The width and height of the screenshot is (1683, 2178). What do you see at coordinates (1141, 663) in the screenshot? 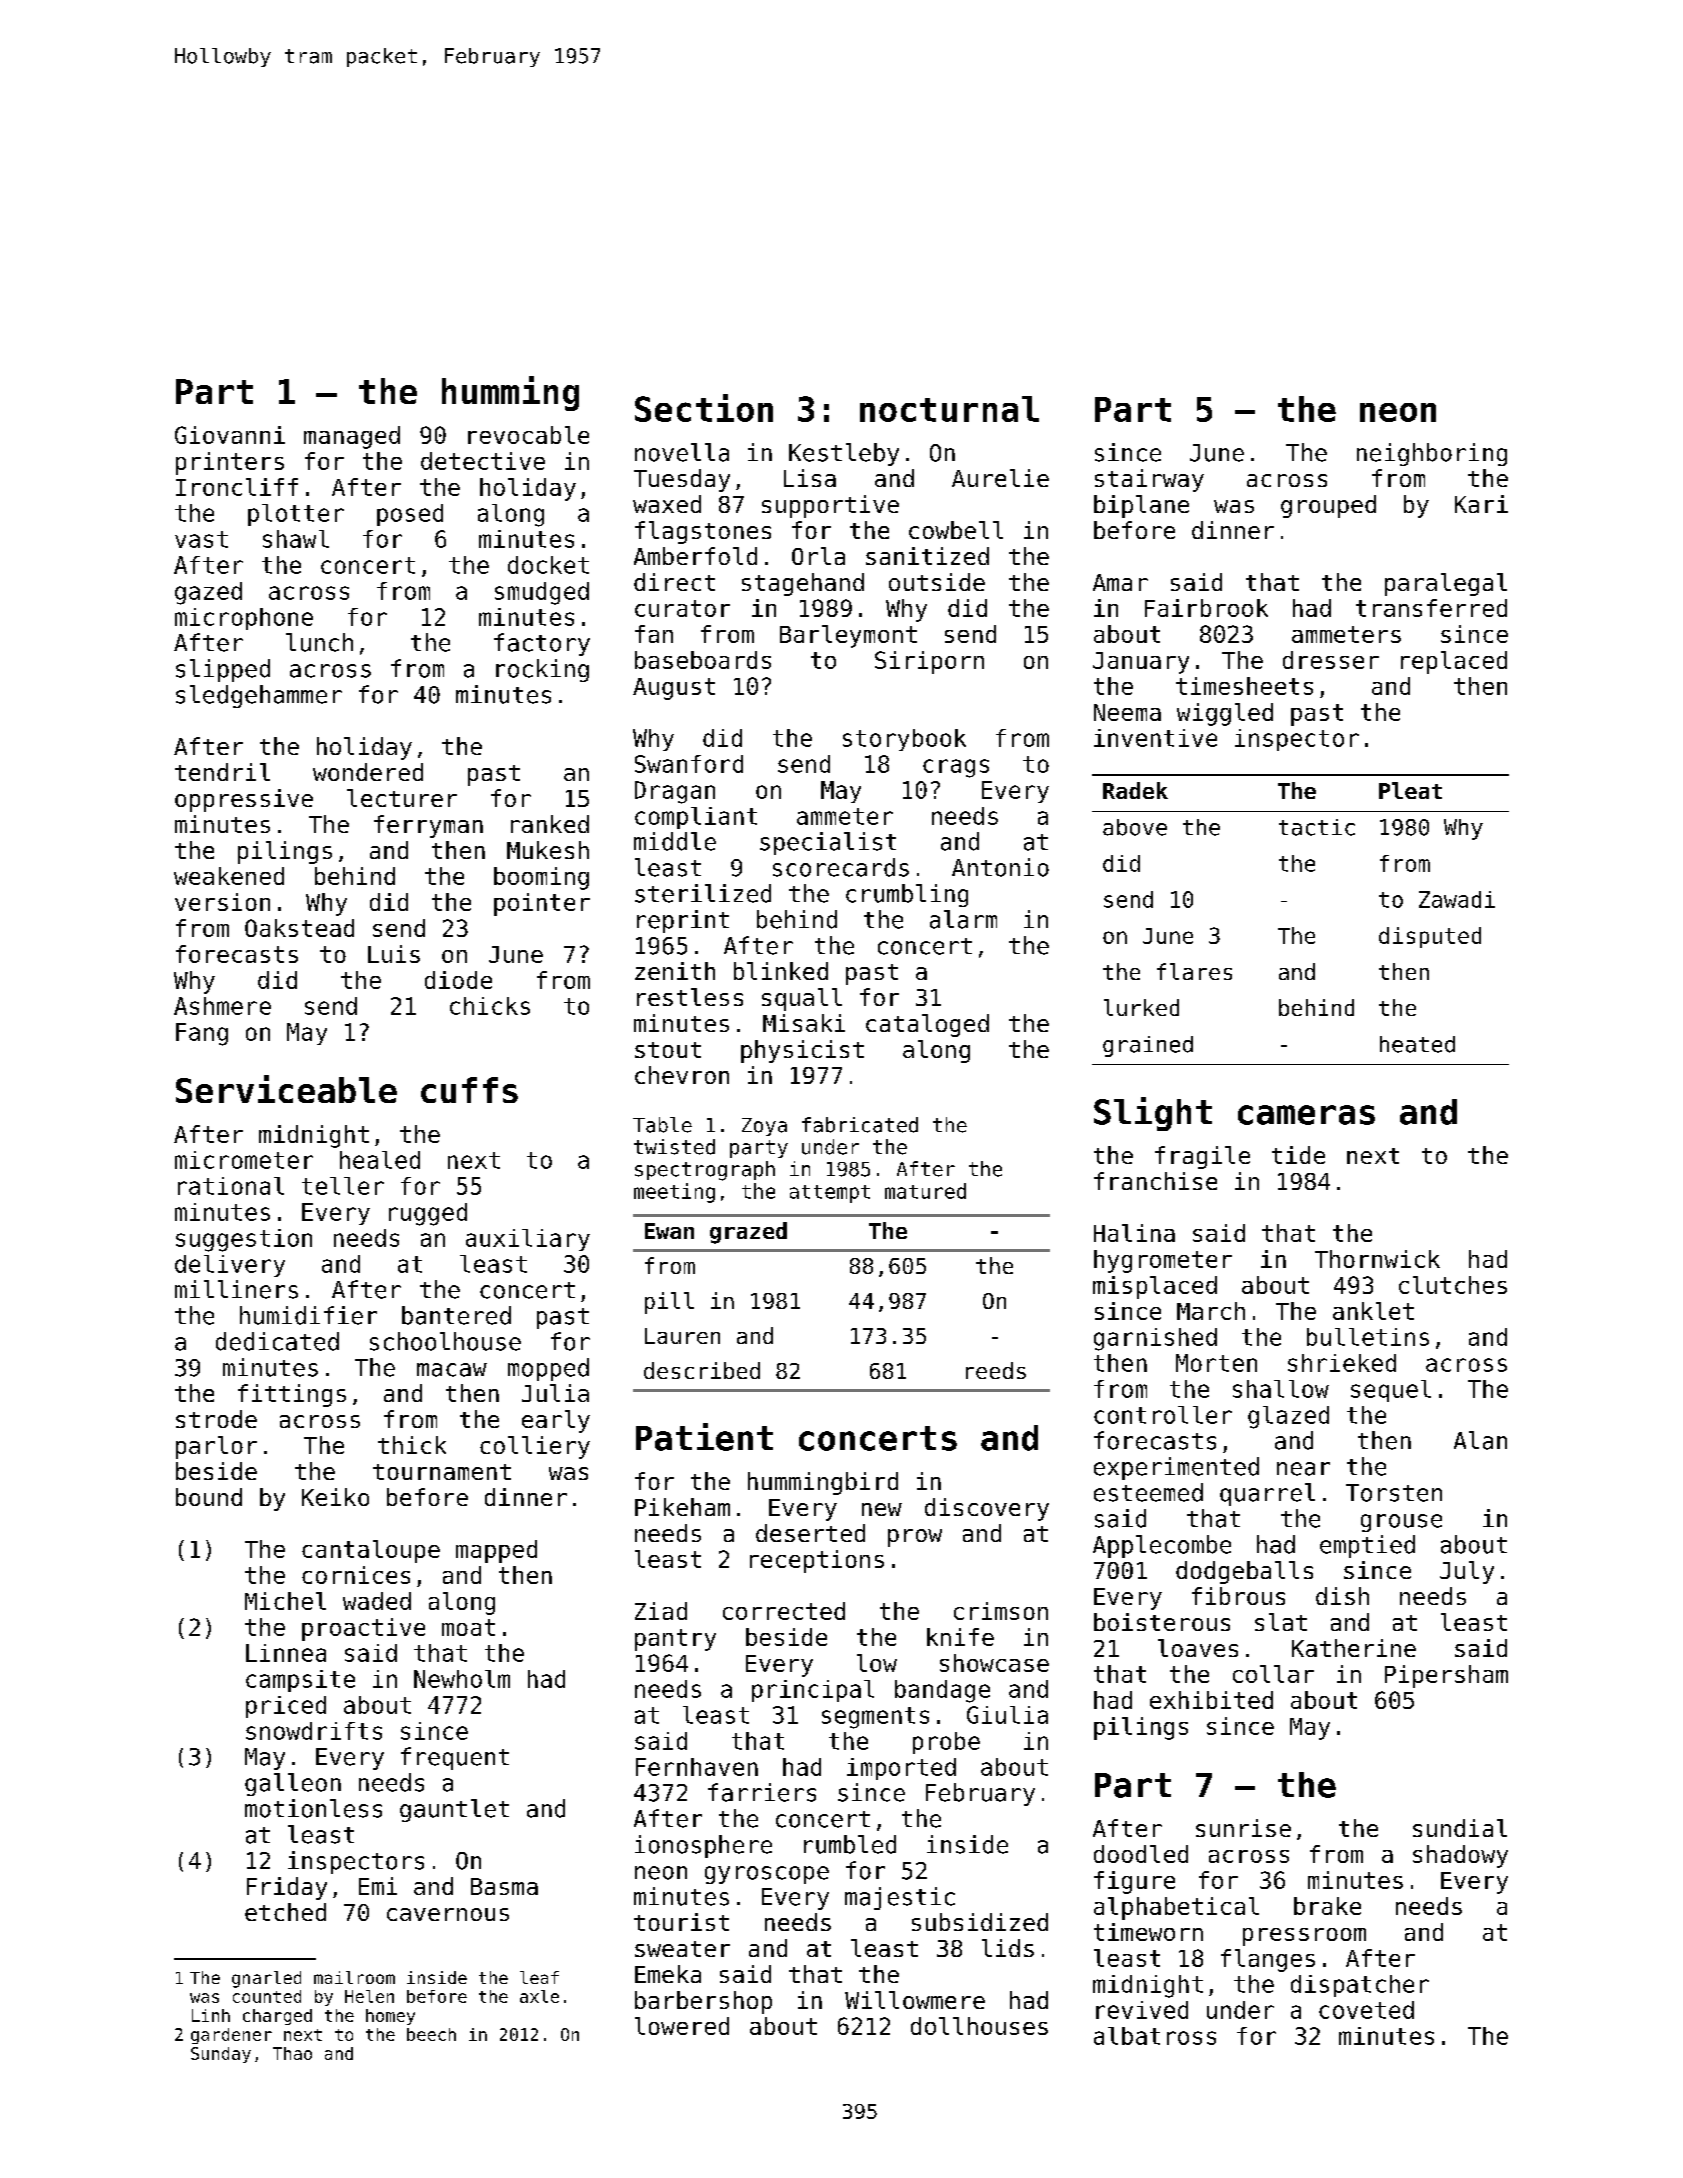
I see `January` at bounding box center [1141, 663].
